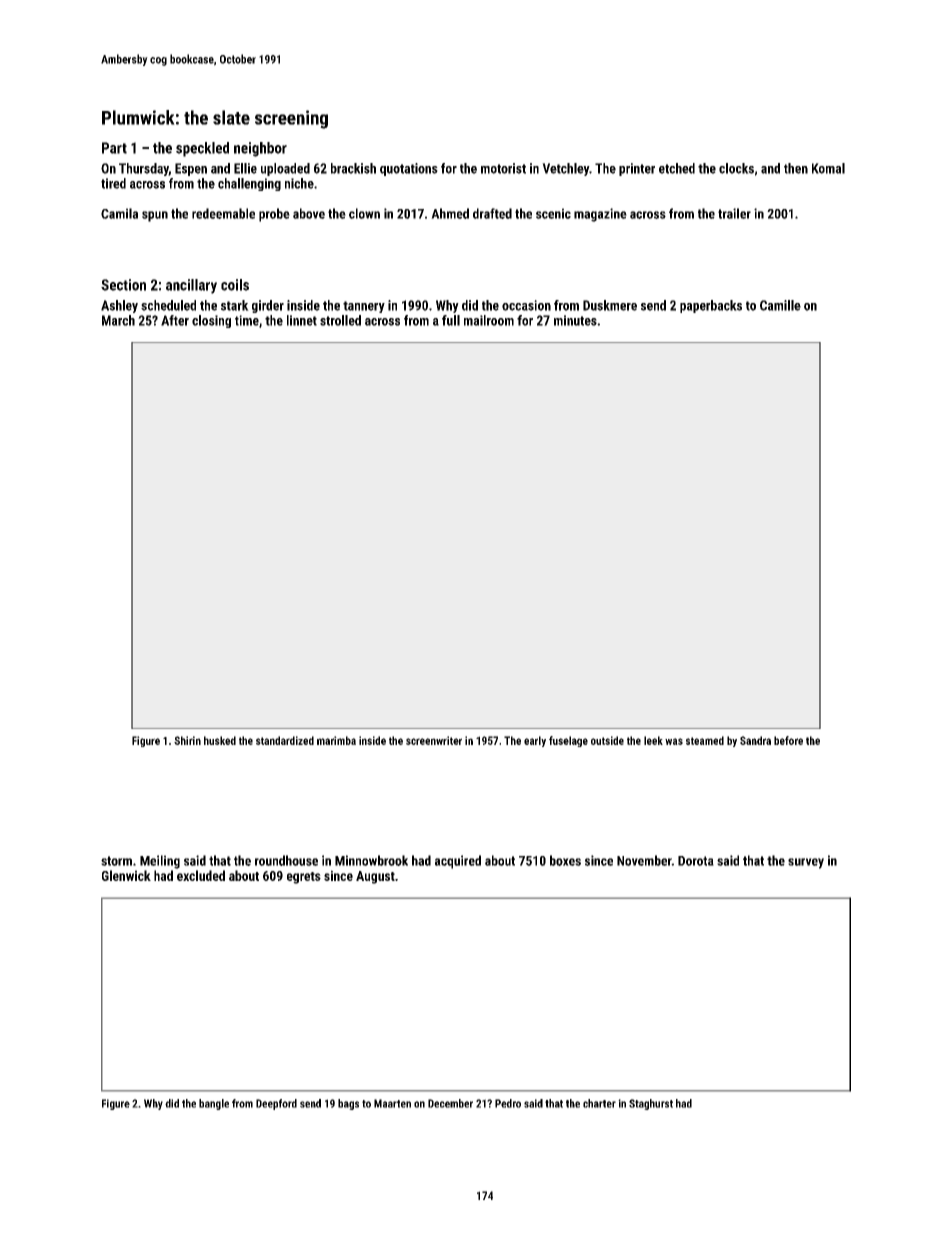 This screenshot has height=1233, width=952. What do you see at coordinates (806, 863) in the screenshot?
I see `survey` at bounding box center [806, 863].
